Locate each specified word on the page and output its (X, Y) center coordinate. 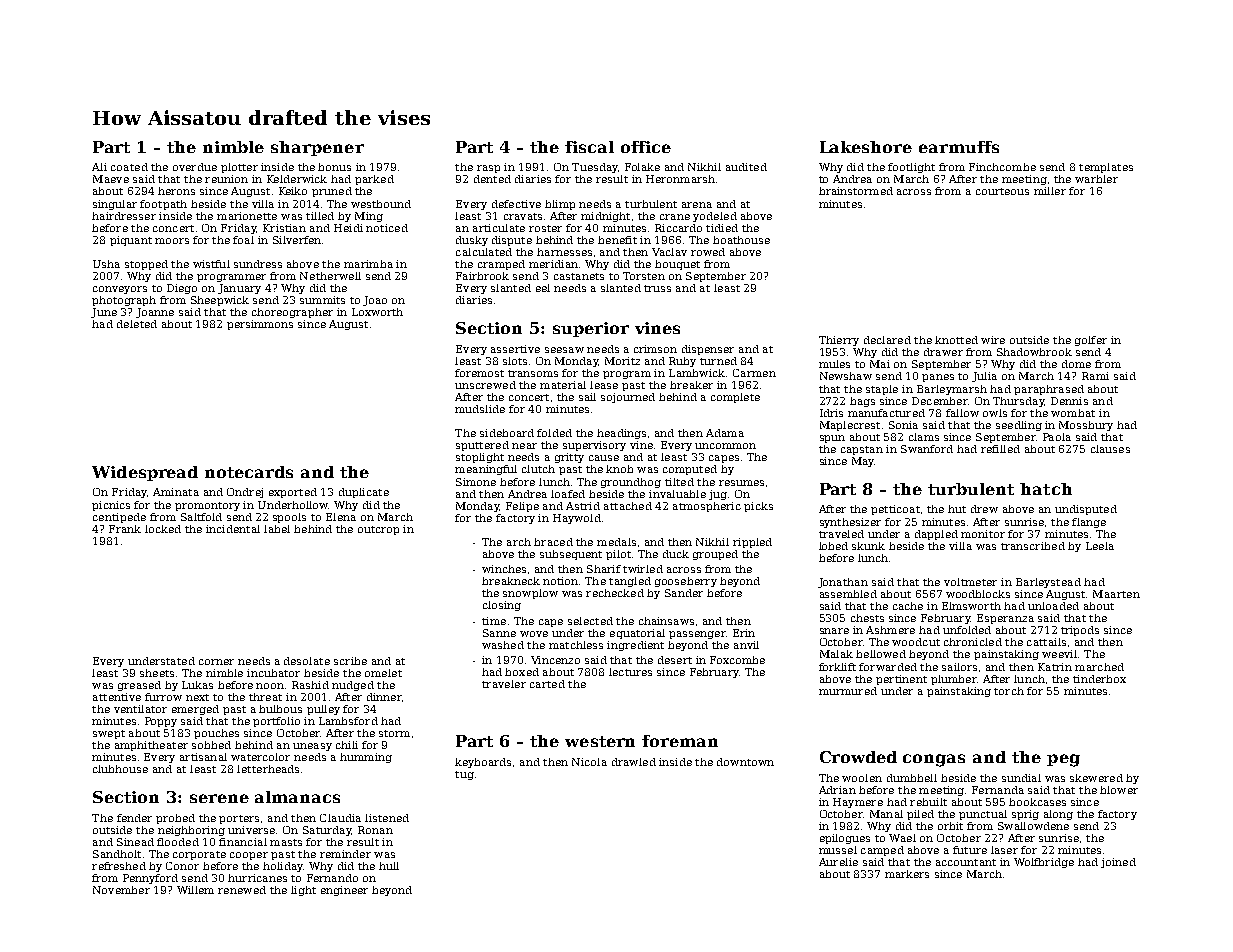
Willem (195, 890)
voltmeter (970, 582)
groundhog (631, 483)
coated (129, 167)
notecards (249, 472)
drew (984, 509)
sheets (157, 673)
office (646, 147)
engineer (344, 891)
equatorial (637, 634)
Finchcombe (1002, 167)
